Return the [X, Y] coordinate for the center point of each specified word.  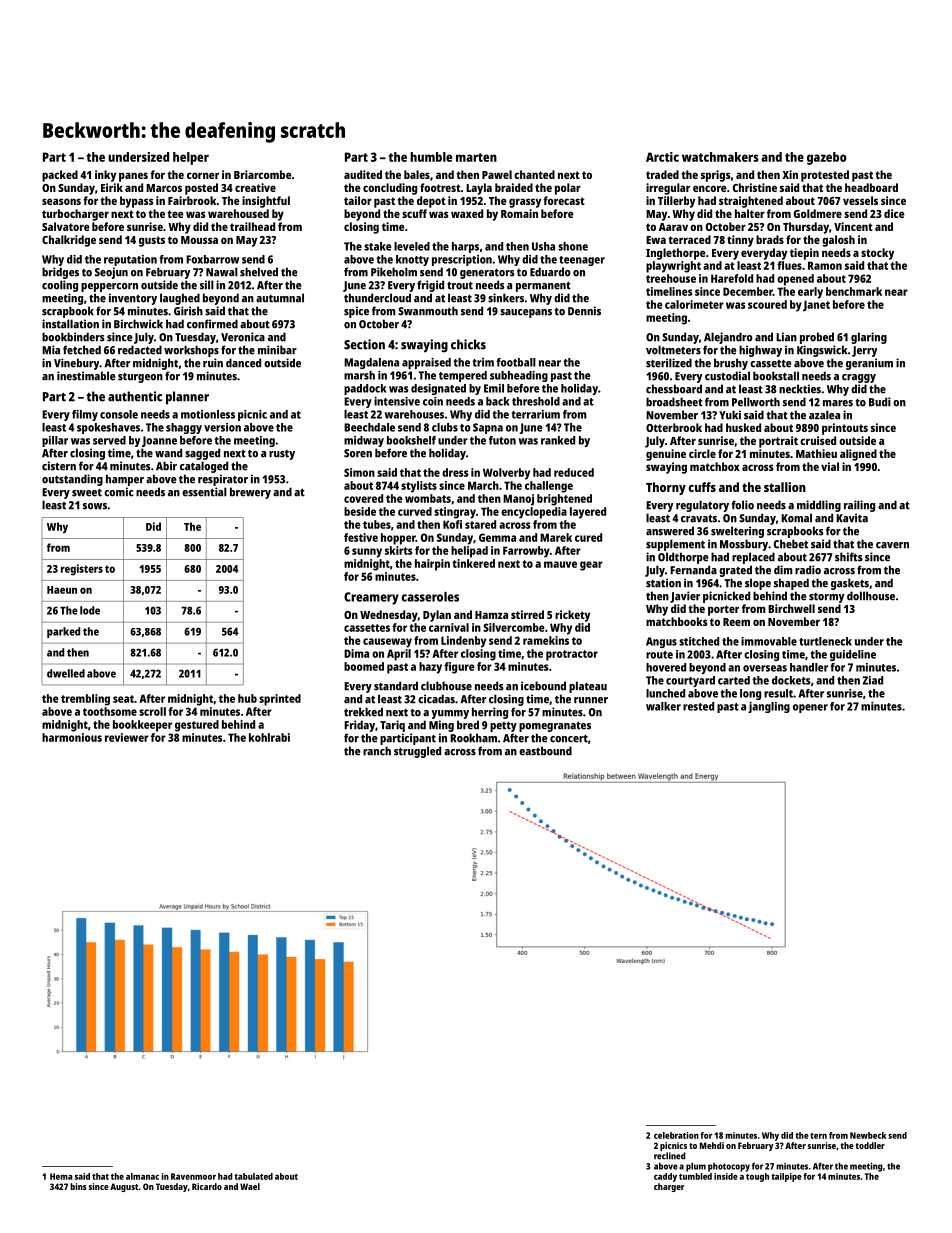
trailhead [252, 226]
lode [90, 610]
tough [757, 1177]
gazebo [827, 158]
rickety [572, 616]
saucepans [526, 313]
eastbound [545, 751]
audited [363, 174]
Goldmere [818, 213]
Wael [250, 1186]
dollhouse [871, 596]
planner [187, 398]
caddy [665, 1177]
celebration [676, 1135]
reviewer [127, 737]
